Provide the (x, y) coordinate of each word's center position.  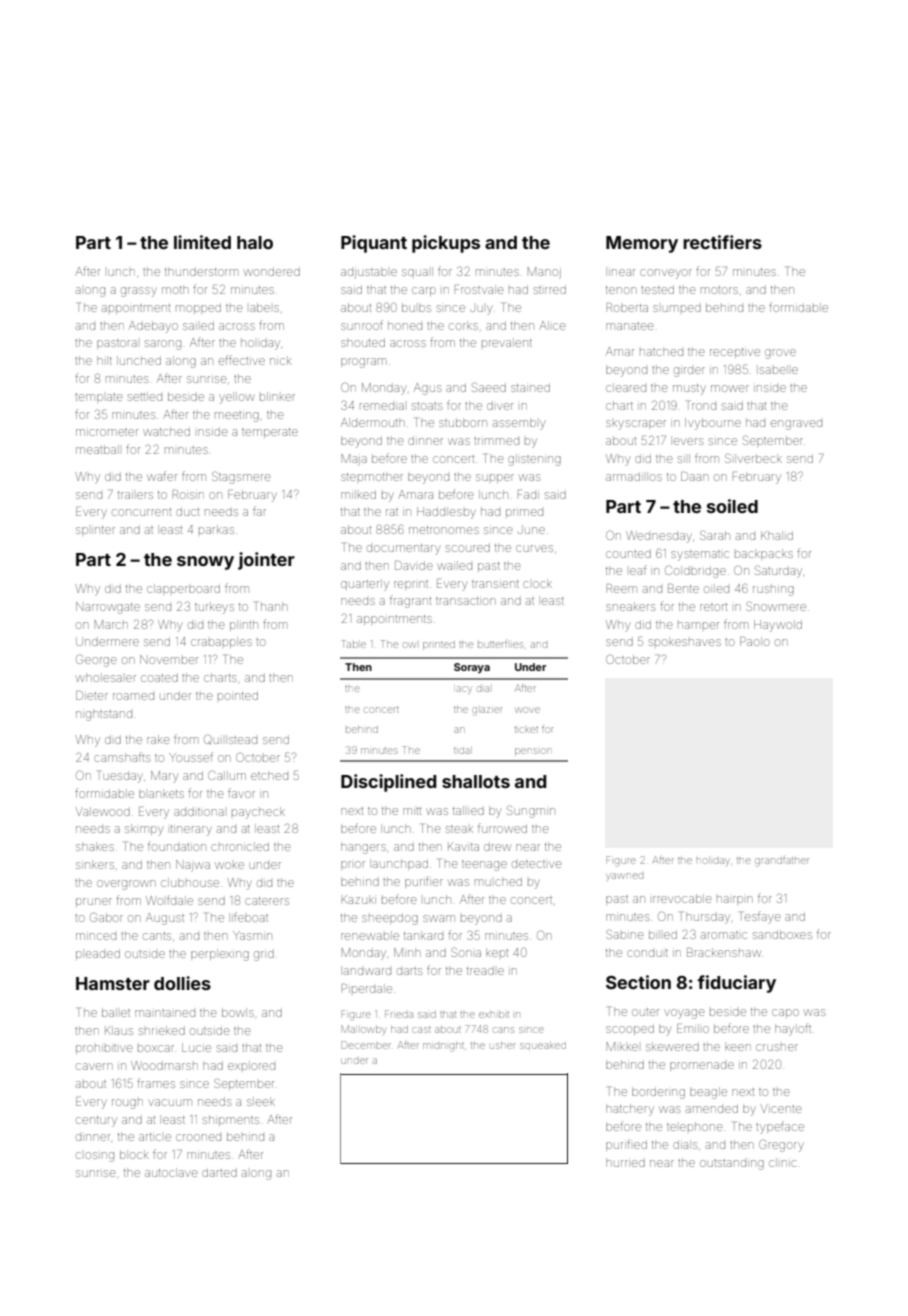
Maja (354, 460)
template (98, 397)
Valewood (103, 811)
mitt (412, 811)
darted (219, 1172)
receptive (735, 353)
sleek (261, 1101)
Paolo (755, 641)
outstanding (732, 1165)
